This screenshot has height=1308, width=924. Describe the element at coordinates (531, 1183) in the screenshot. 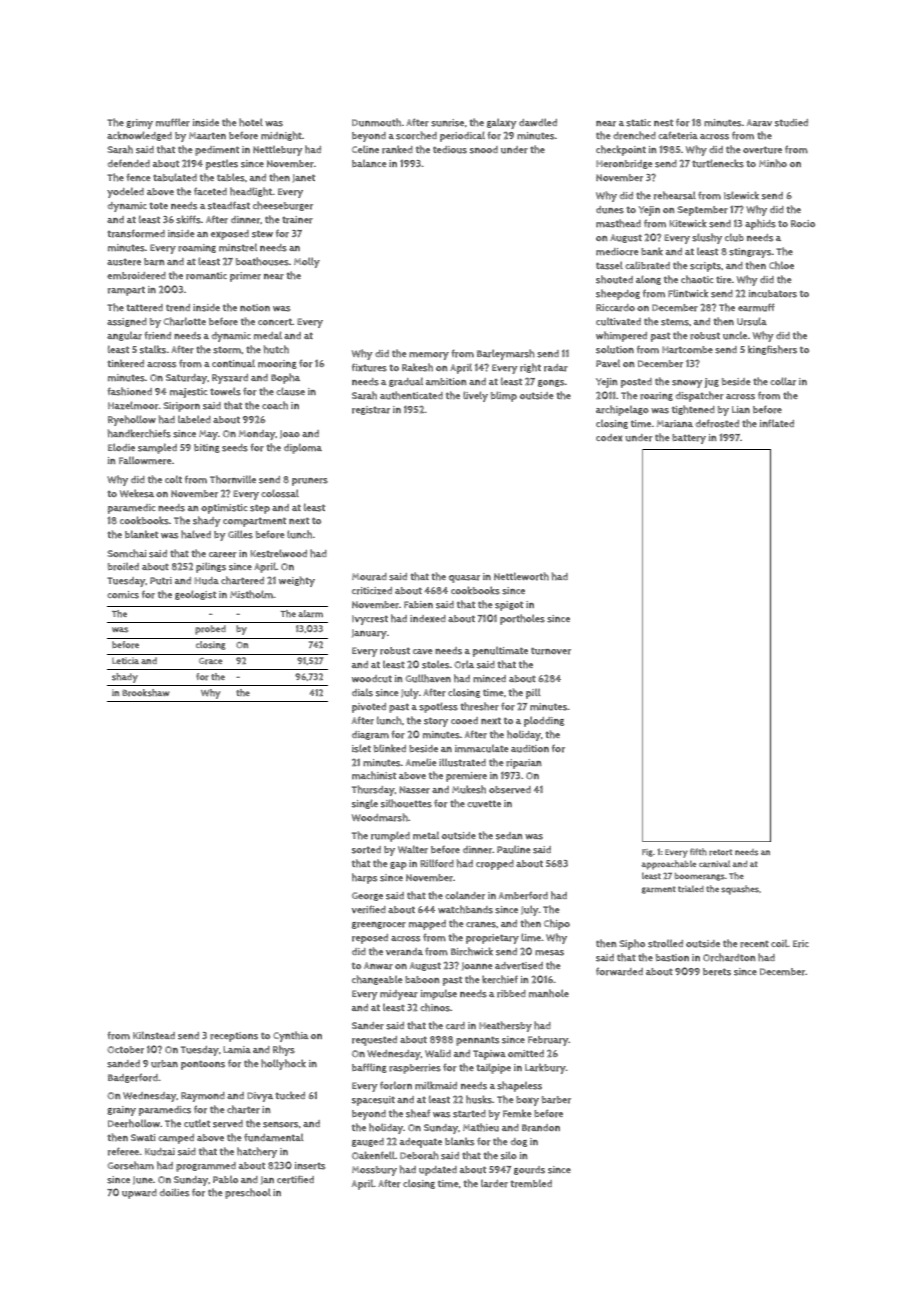

I see `trembled` at that location.
